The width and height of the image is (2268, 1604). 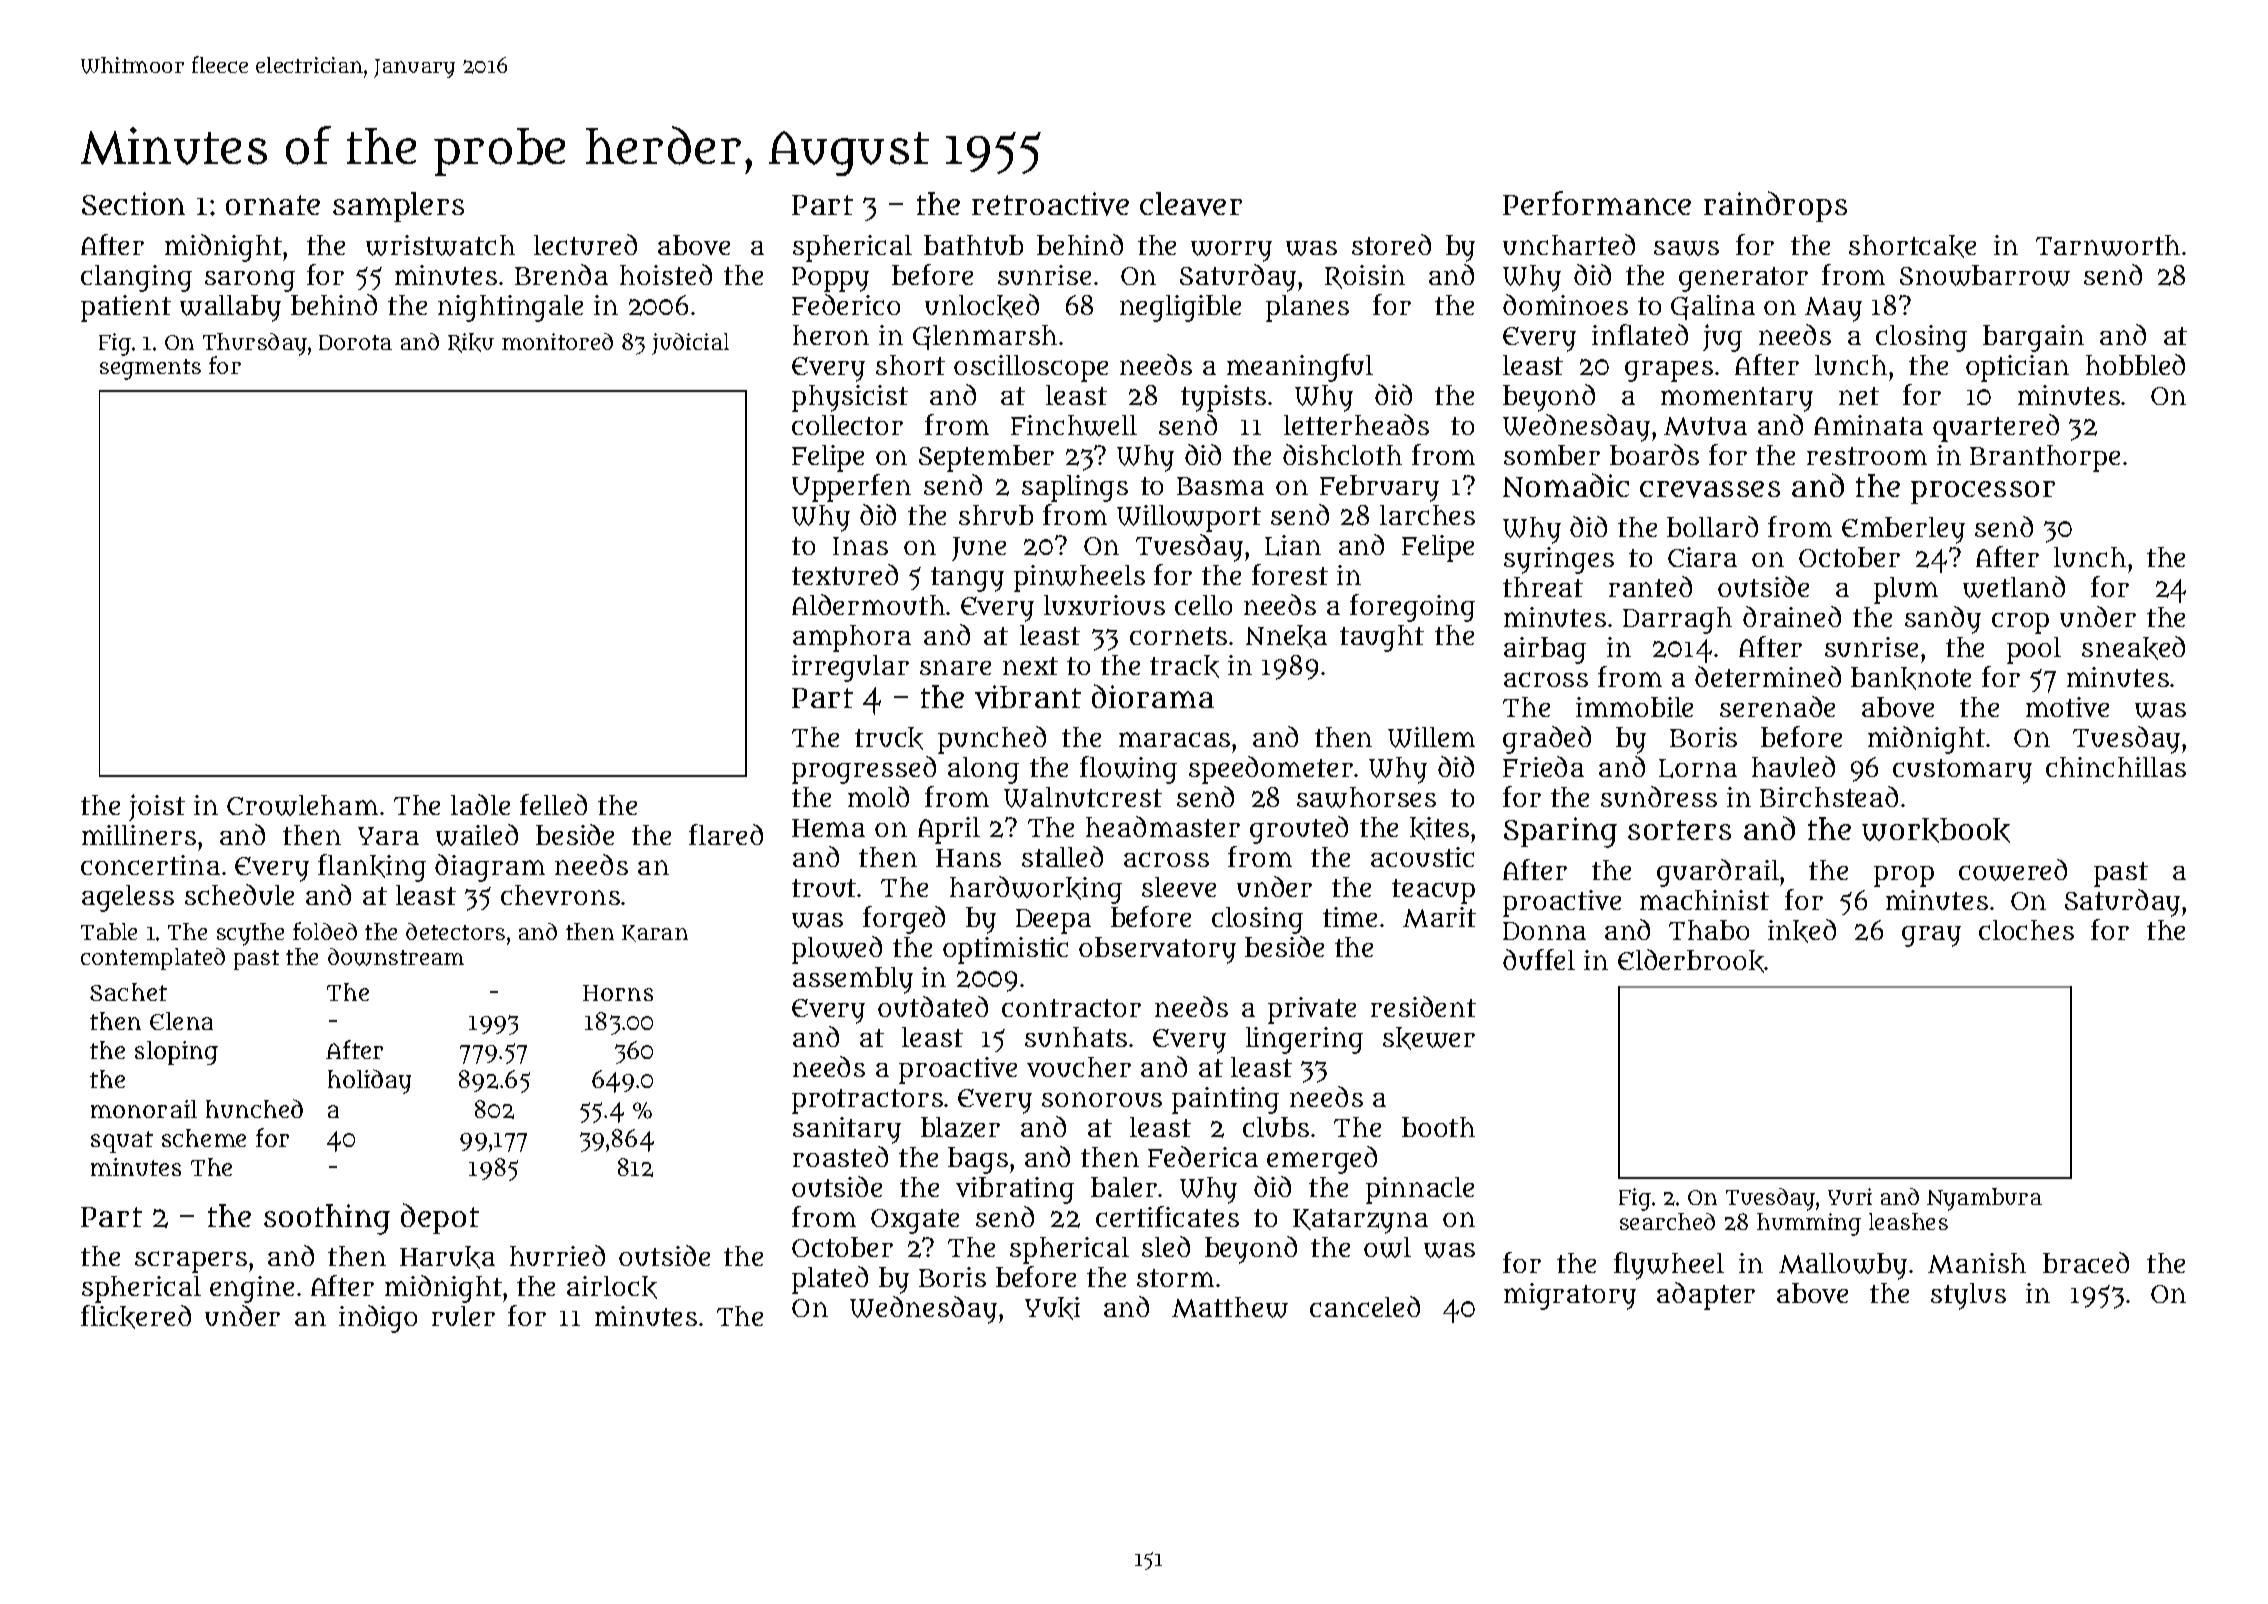 I want to click on chevrons, so click(x=560, y=895).
